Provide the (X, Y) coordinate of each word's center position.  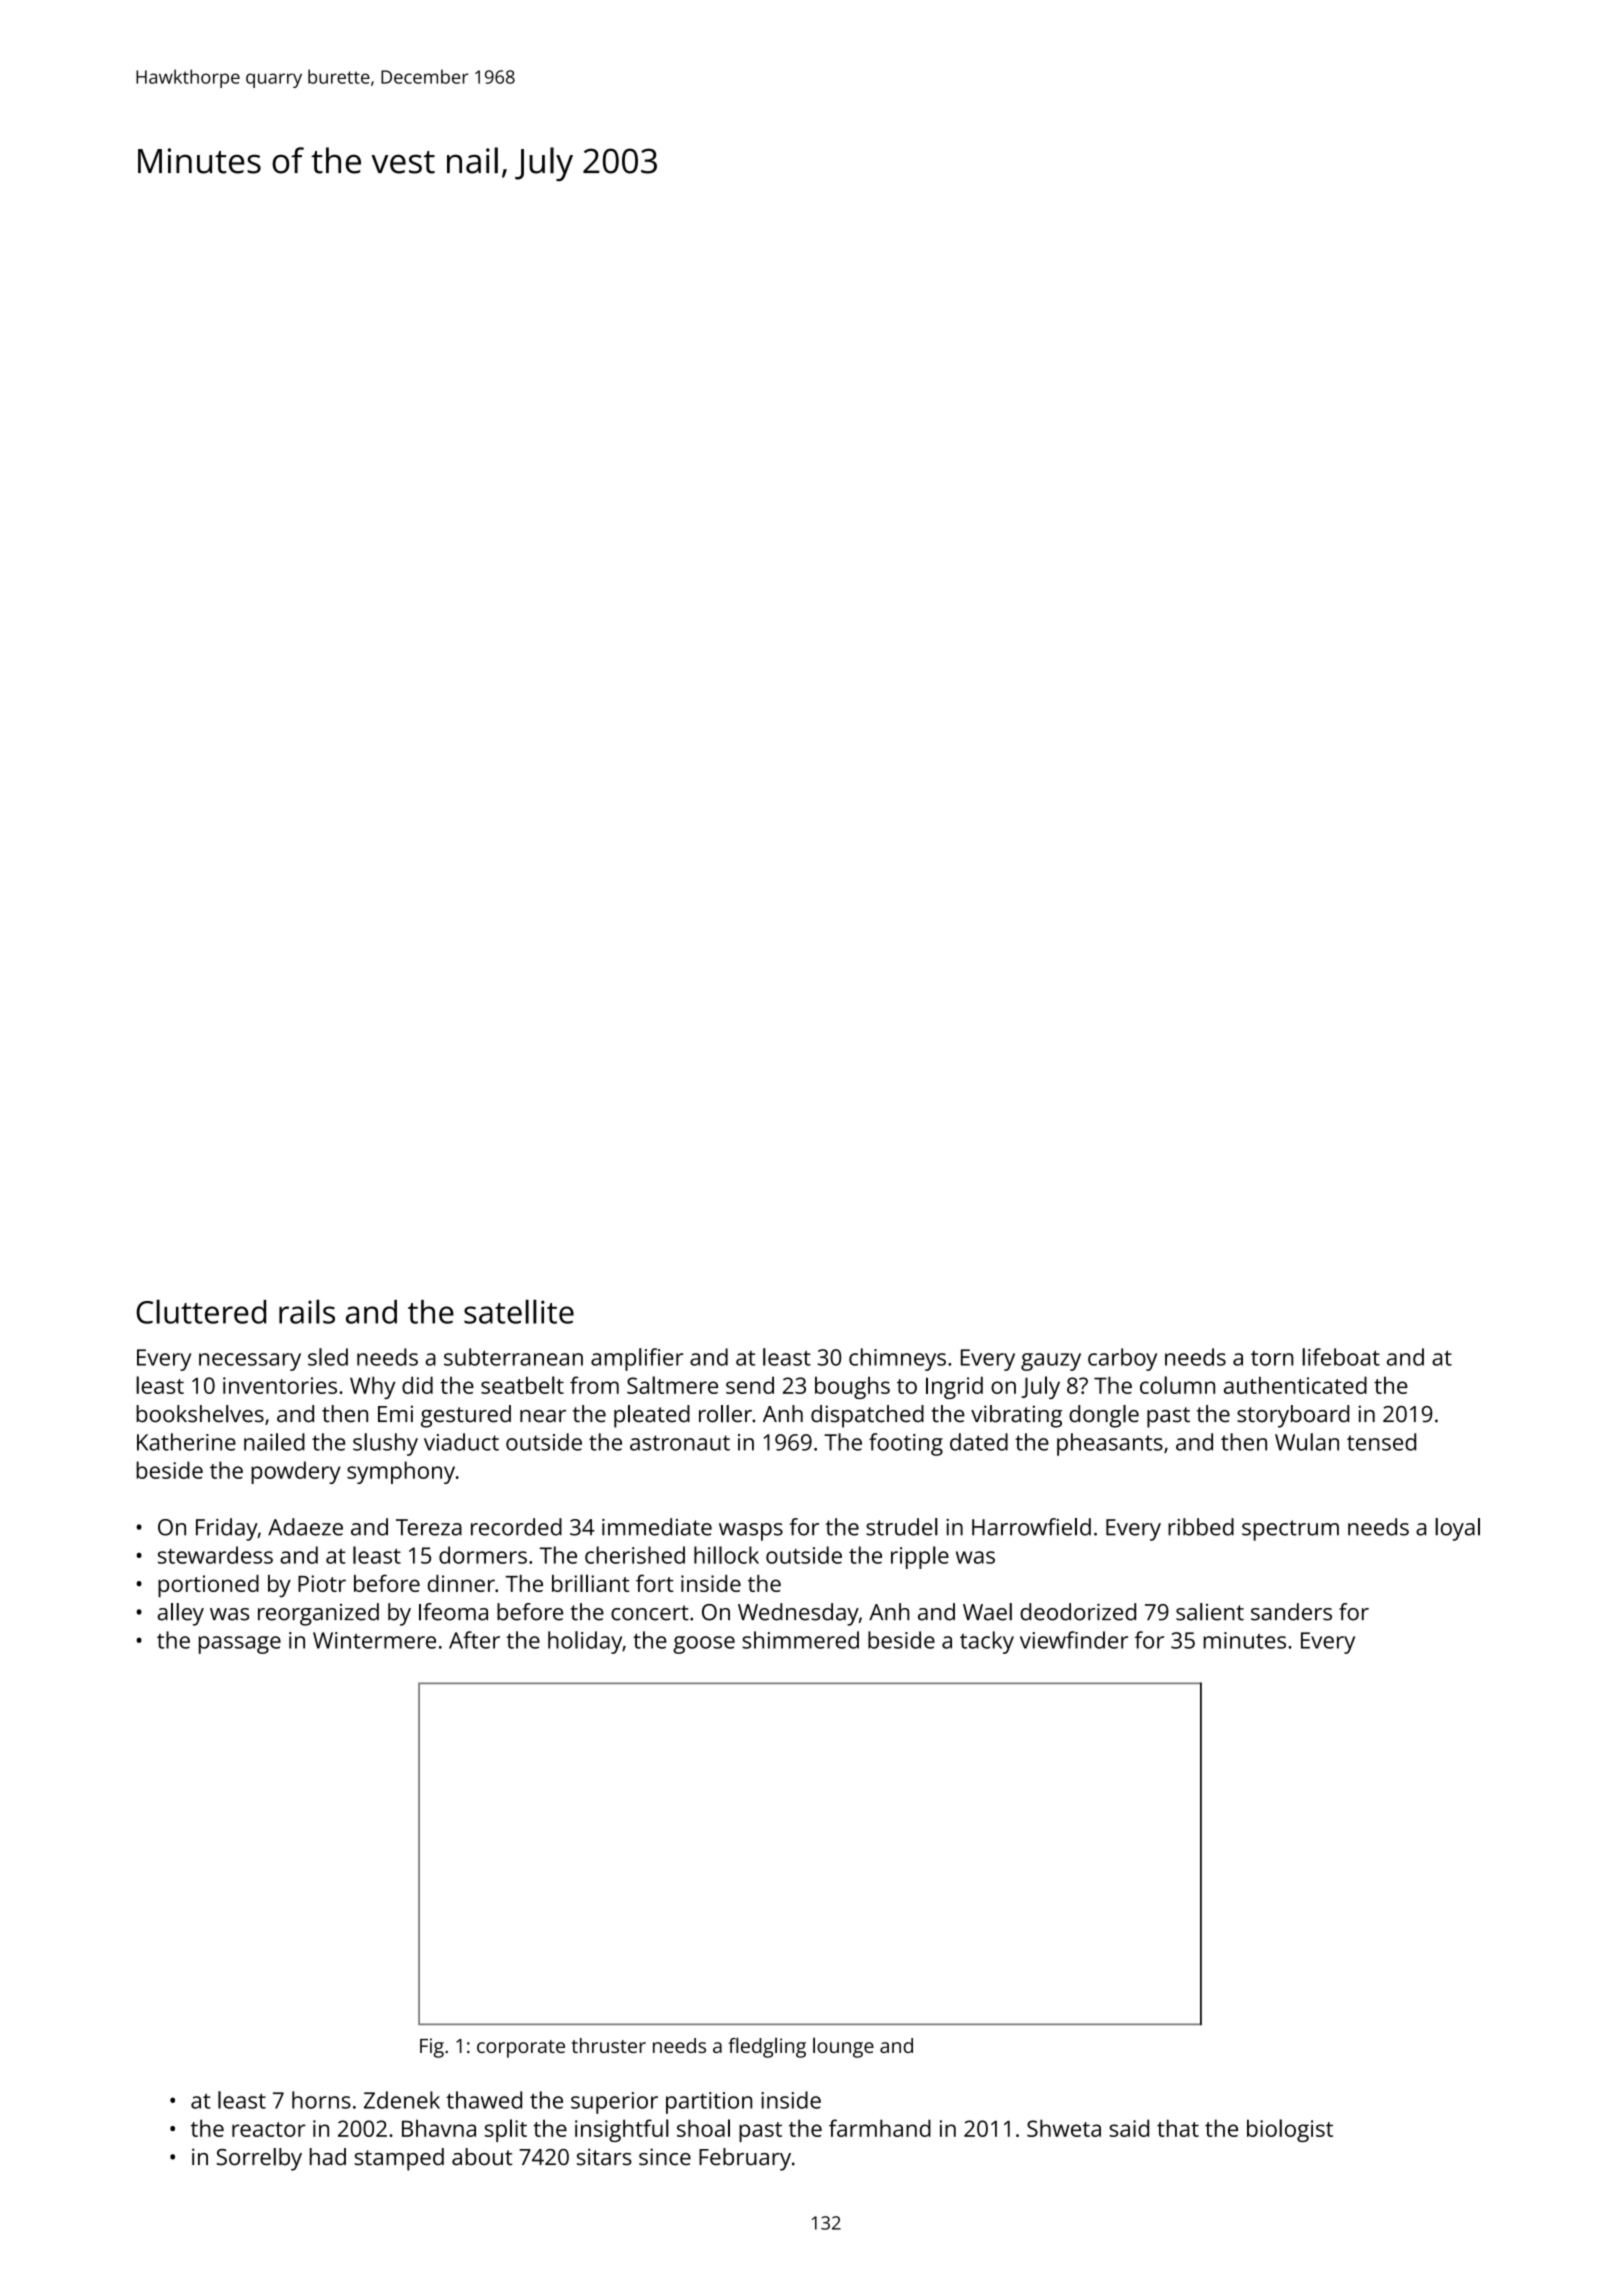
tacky (987, 1642)
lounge (843, 2047)
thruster (608, 2045)
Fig (432, 2048)
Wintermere (374, 1640)
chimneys (897, 1359)
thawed (484, 2100)
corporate (521, 2049)
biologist (1290, 2130)
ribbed (1201, 1527)
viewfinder (1074, 1640)
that (1178, 2128)
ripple (920, 1557)
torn (1272, 1358)
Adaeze (305, 1527)
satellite (519, 1311)
